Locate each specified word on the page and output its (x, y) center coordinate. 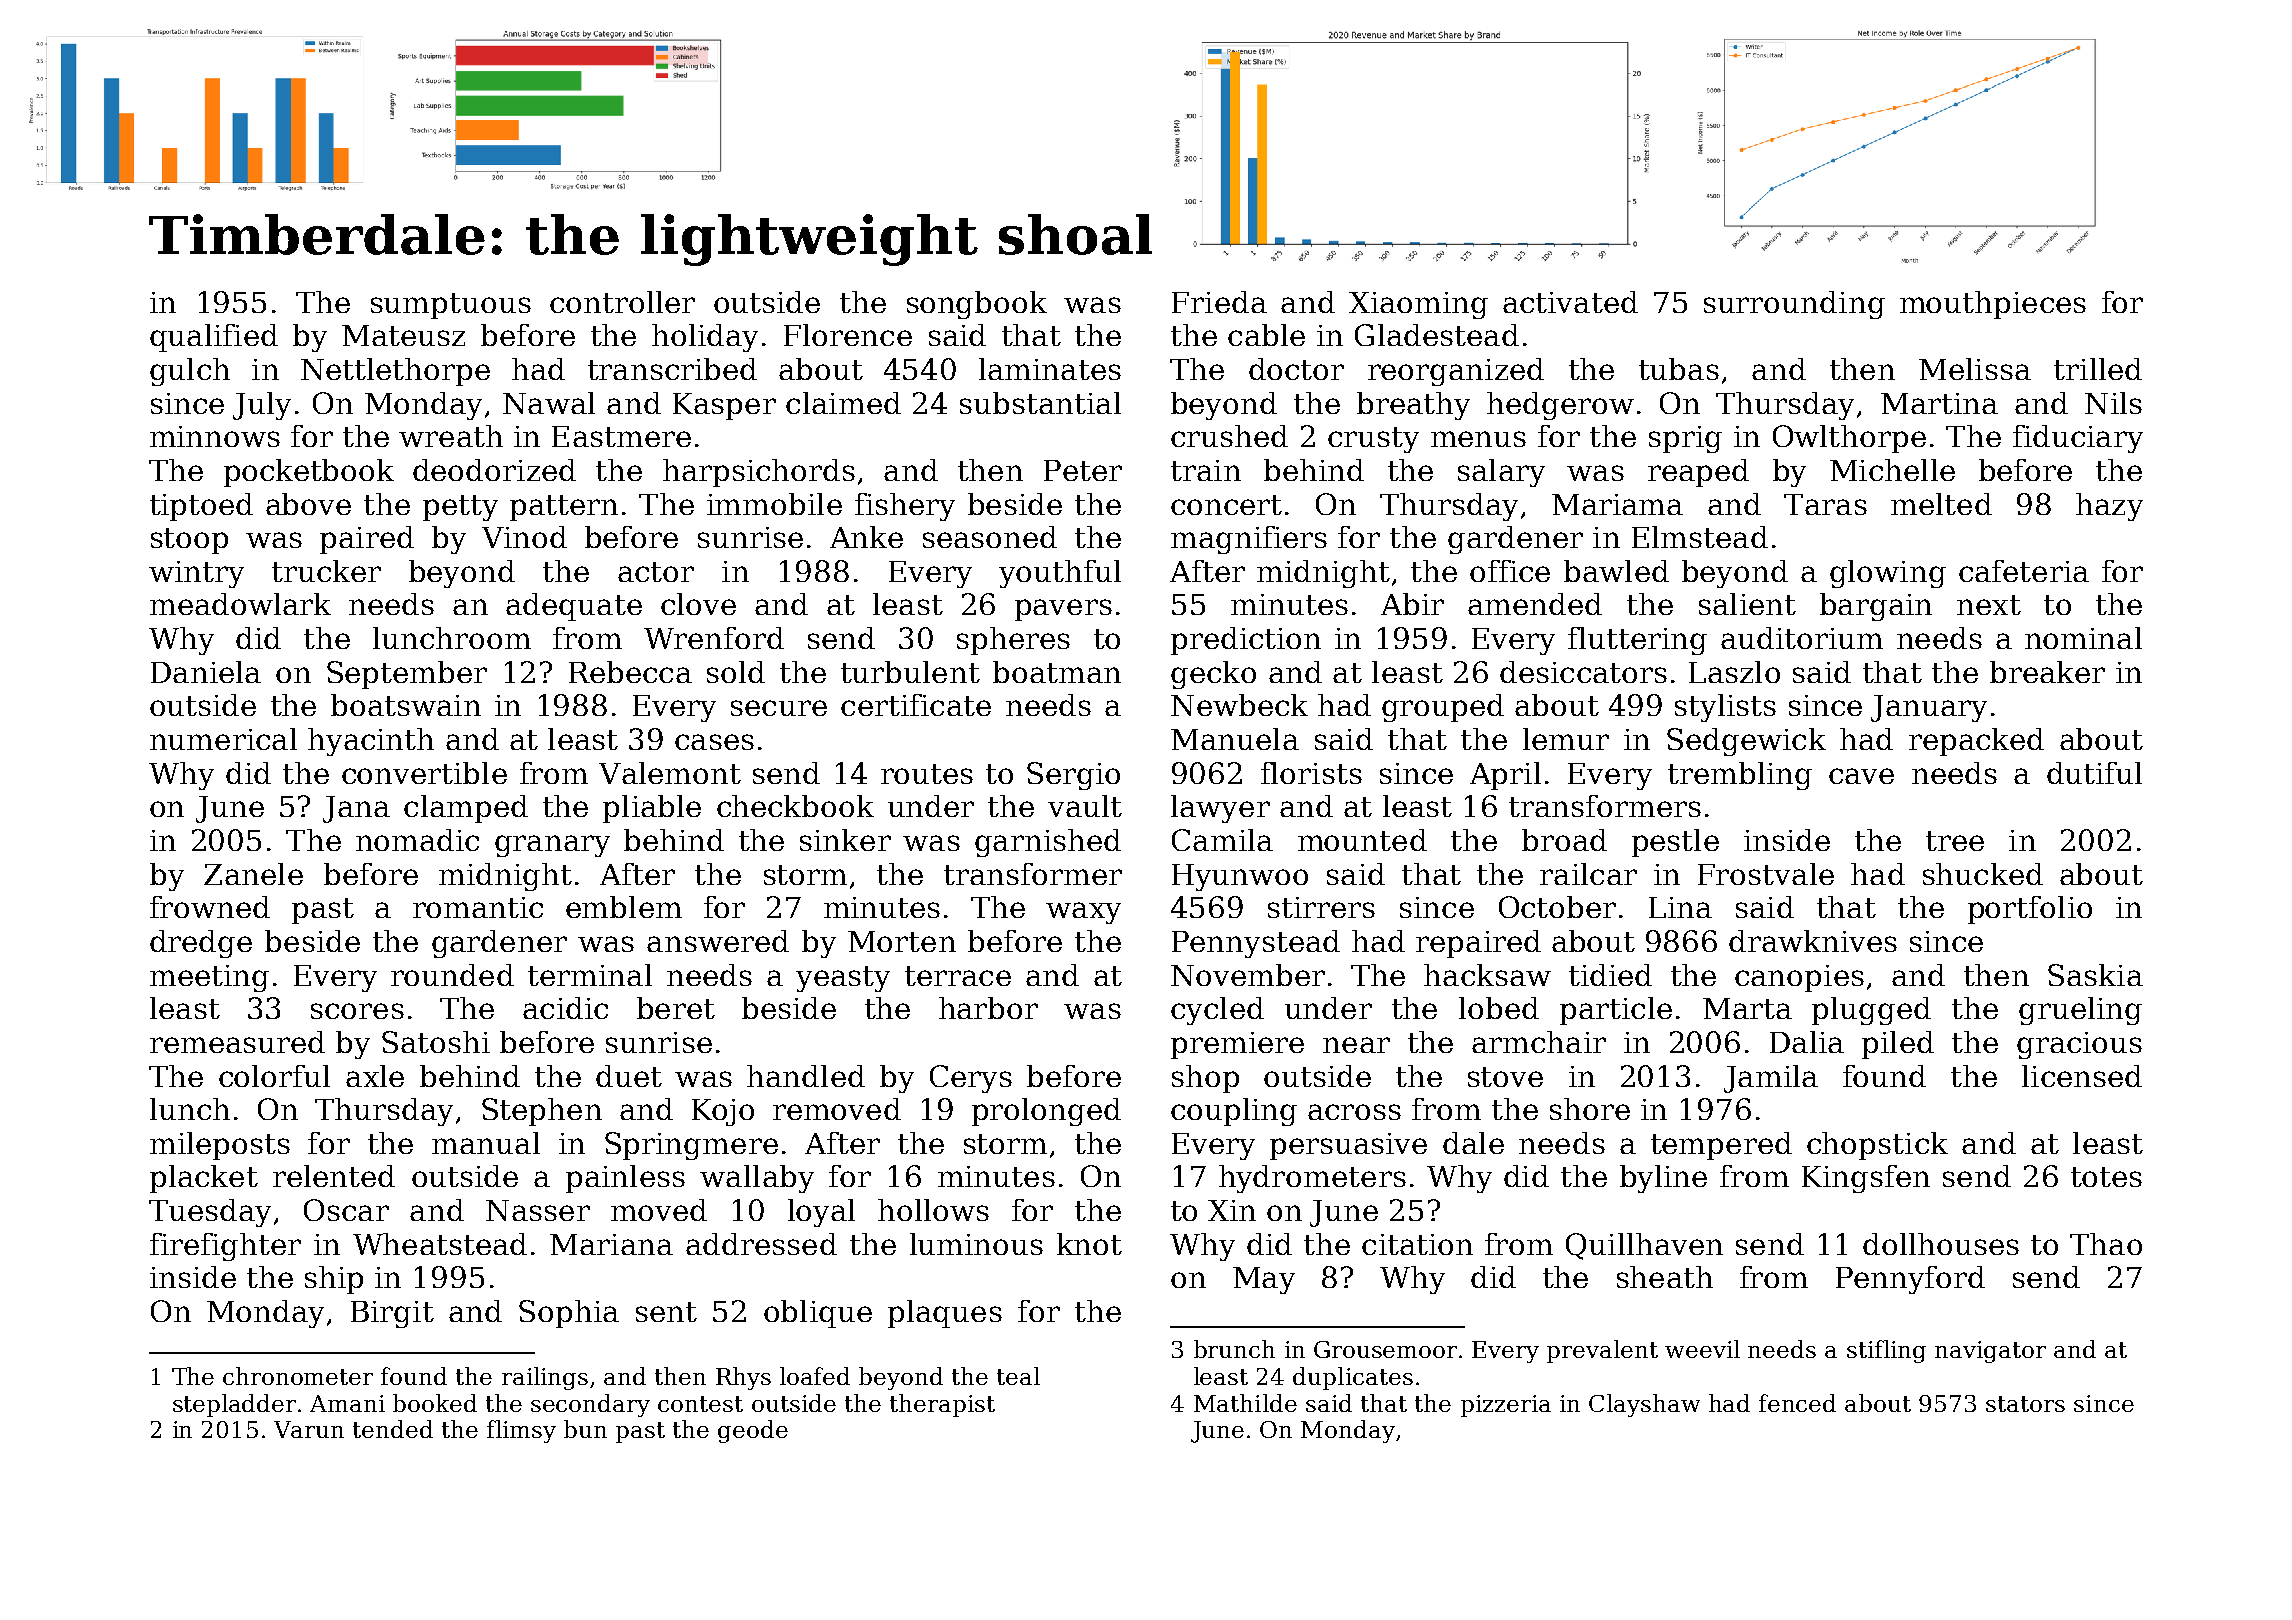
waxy (1083, 913)
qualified (214, 338)
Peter (1083, 470)
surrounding (1794, 305)
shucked (1983, 874)
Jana (356, 809)
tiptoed (201, 507)
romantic (478, 907)
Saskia (2095, 975)
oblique (818, 1314)
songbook (977, 305)
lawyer (1220, 809)
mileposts (220, 1146)
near (1356, 1045)
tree (1955, 841)
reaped (1698, 473)
